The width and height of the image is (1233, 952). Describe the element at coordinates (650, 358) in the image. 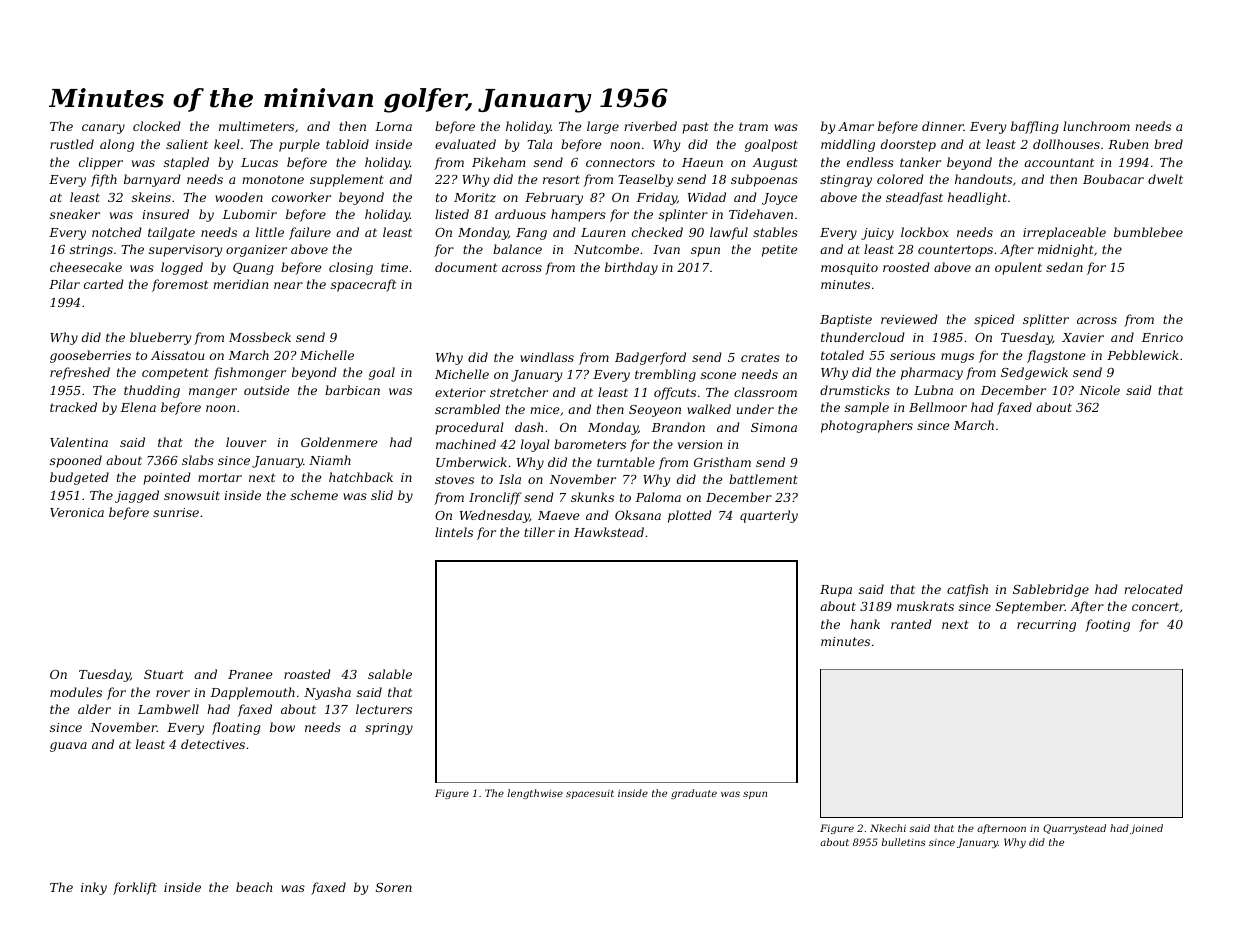

I see `Badgerford` at that location.
